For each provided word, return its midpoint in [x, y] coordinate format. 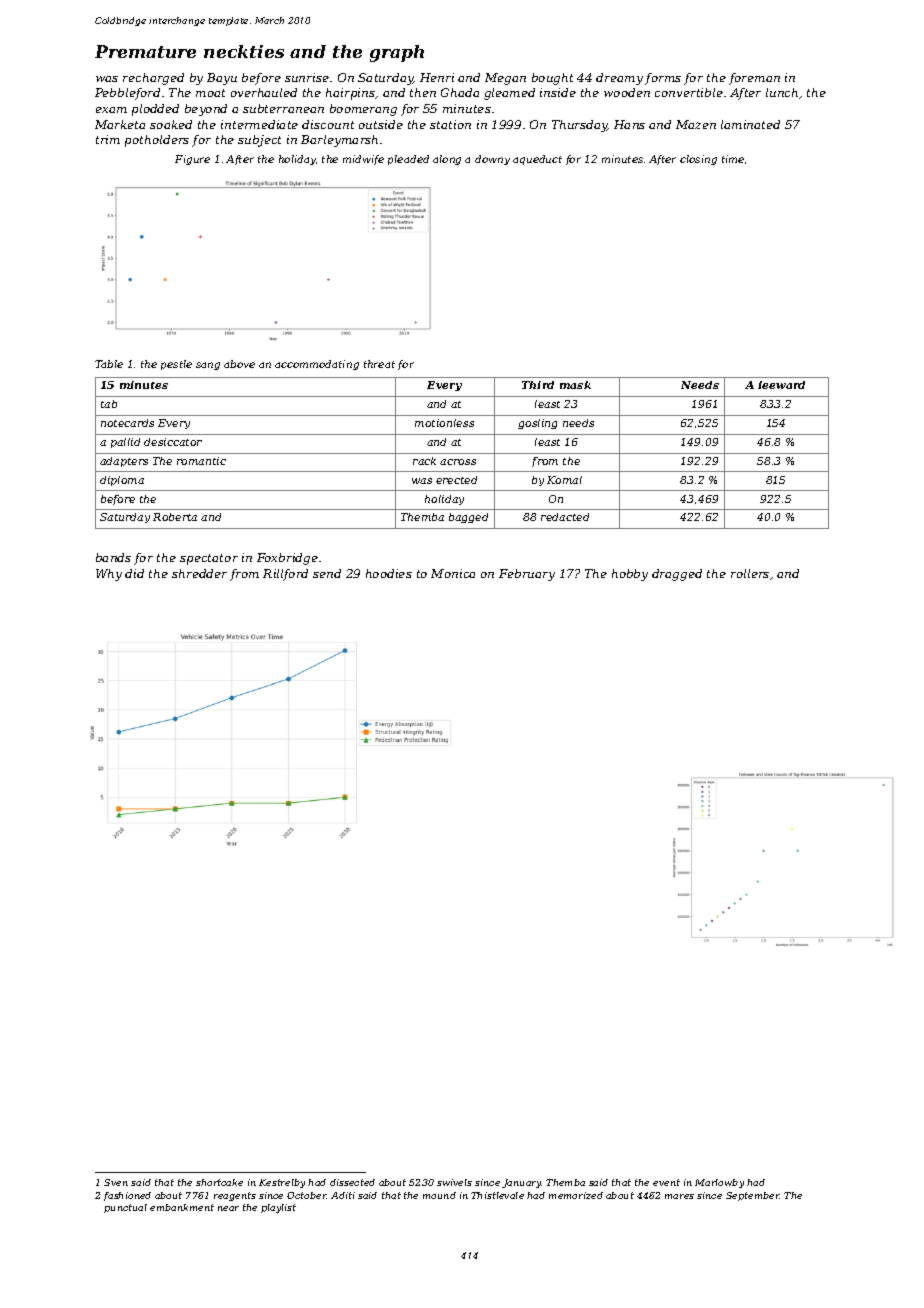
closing [698, 160]
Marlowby [719, 1183]
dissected [352, 1182]
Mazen [696, 124]
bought [552, 79]
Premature [145, 51]
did [134, 573]
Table [109, 364]
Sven [116, 1182]
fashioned [127, 1196]
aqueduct [537, 160]
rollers [750, 573]
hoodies [389, 573]
